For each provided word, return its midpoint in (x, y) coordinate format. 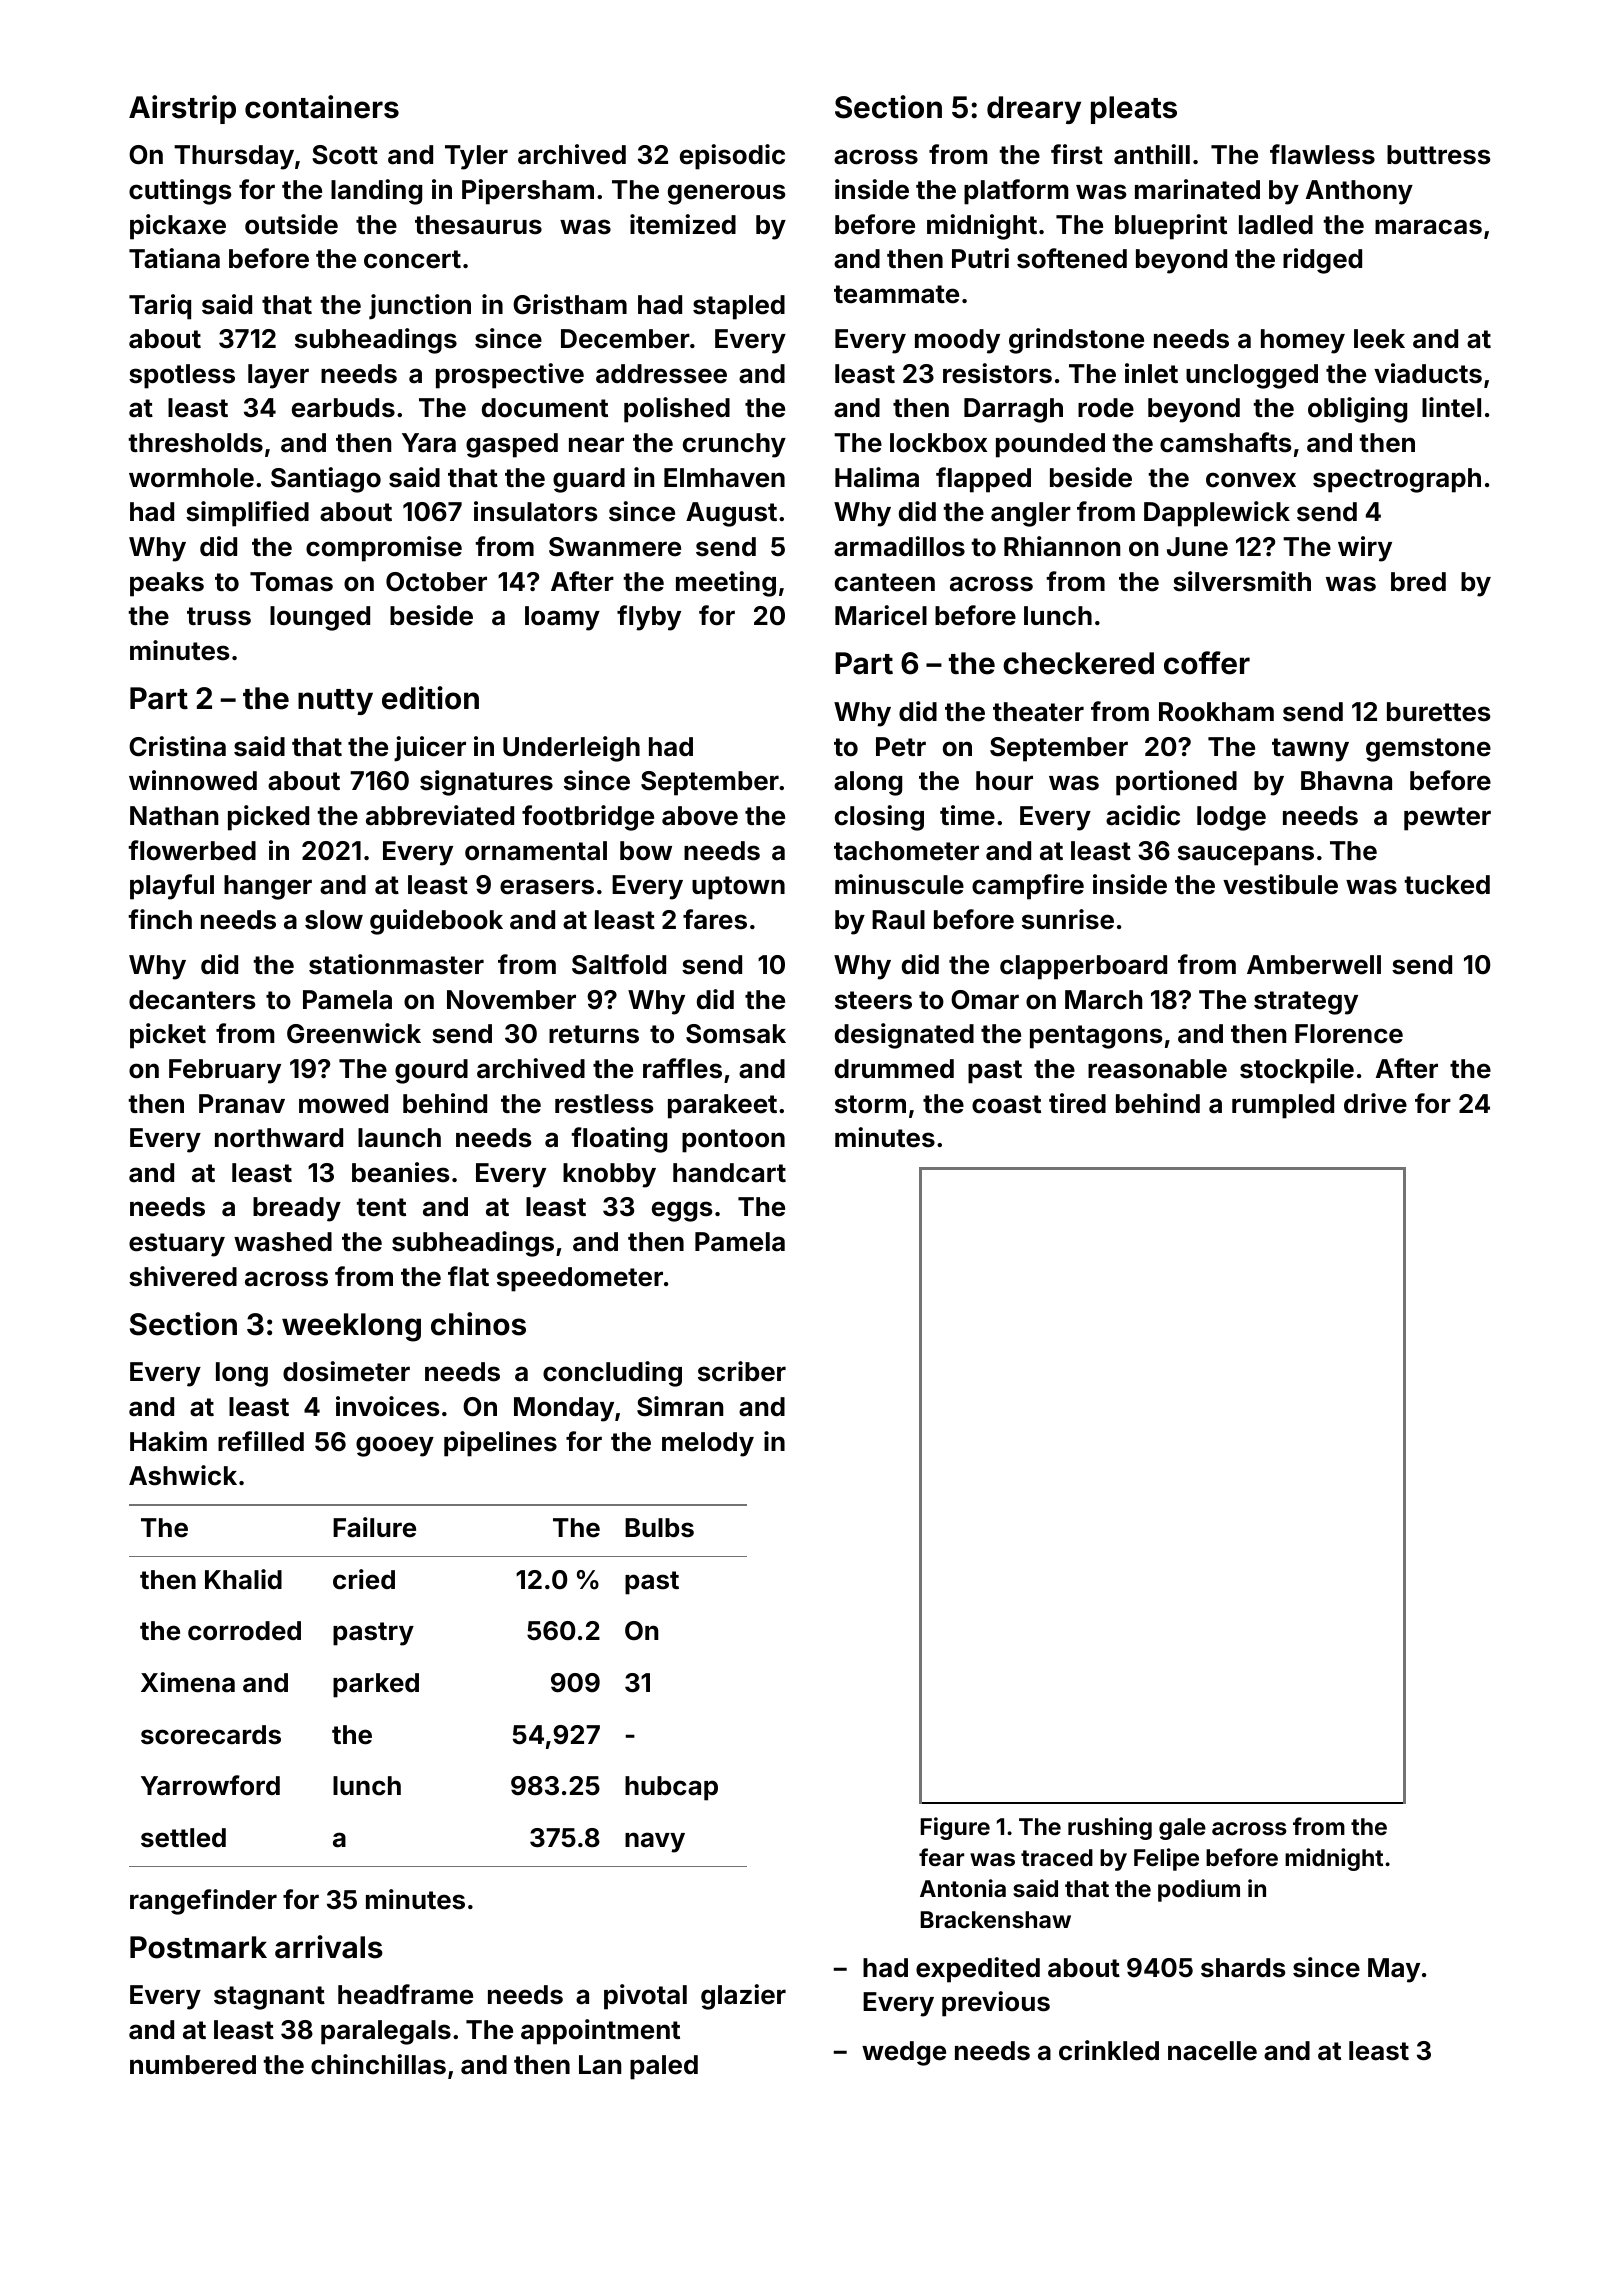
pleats (1134, 110)
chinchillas (378, 2064)
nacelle (1212, 2051)
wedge (904, 2053)
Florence (1349, 1034)
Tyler (476, 157)
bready (297, 1209)
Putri (980, 258)
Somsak (736, 1034)
